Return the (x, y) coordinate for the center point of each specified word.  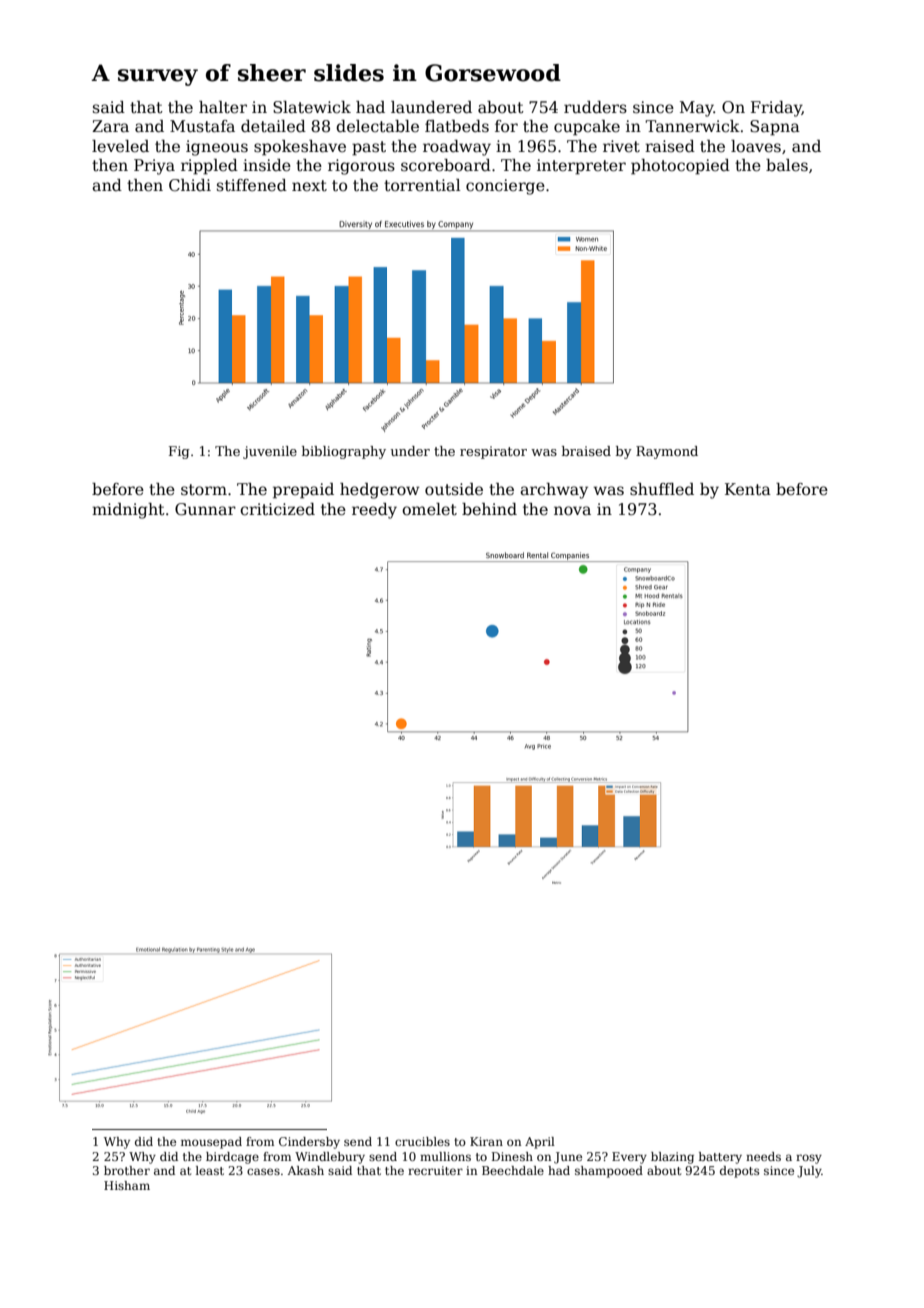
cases (263, 1171)
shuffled (662, 489)
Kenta (748, 489)
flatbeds (457, 126)
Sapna (775, 128)
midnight (128, 511)
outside (454, 489)
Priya (154, 167)
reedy (374, 511)
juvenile (270, 452)
